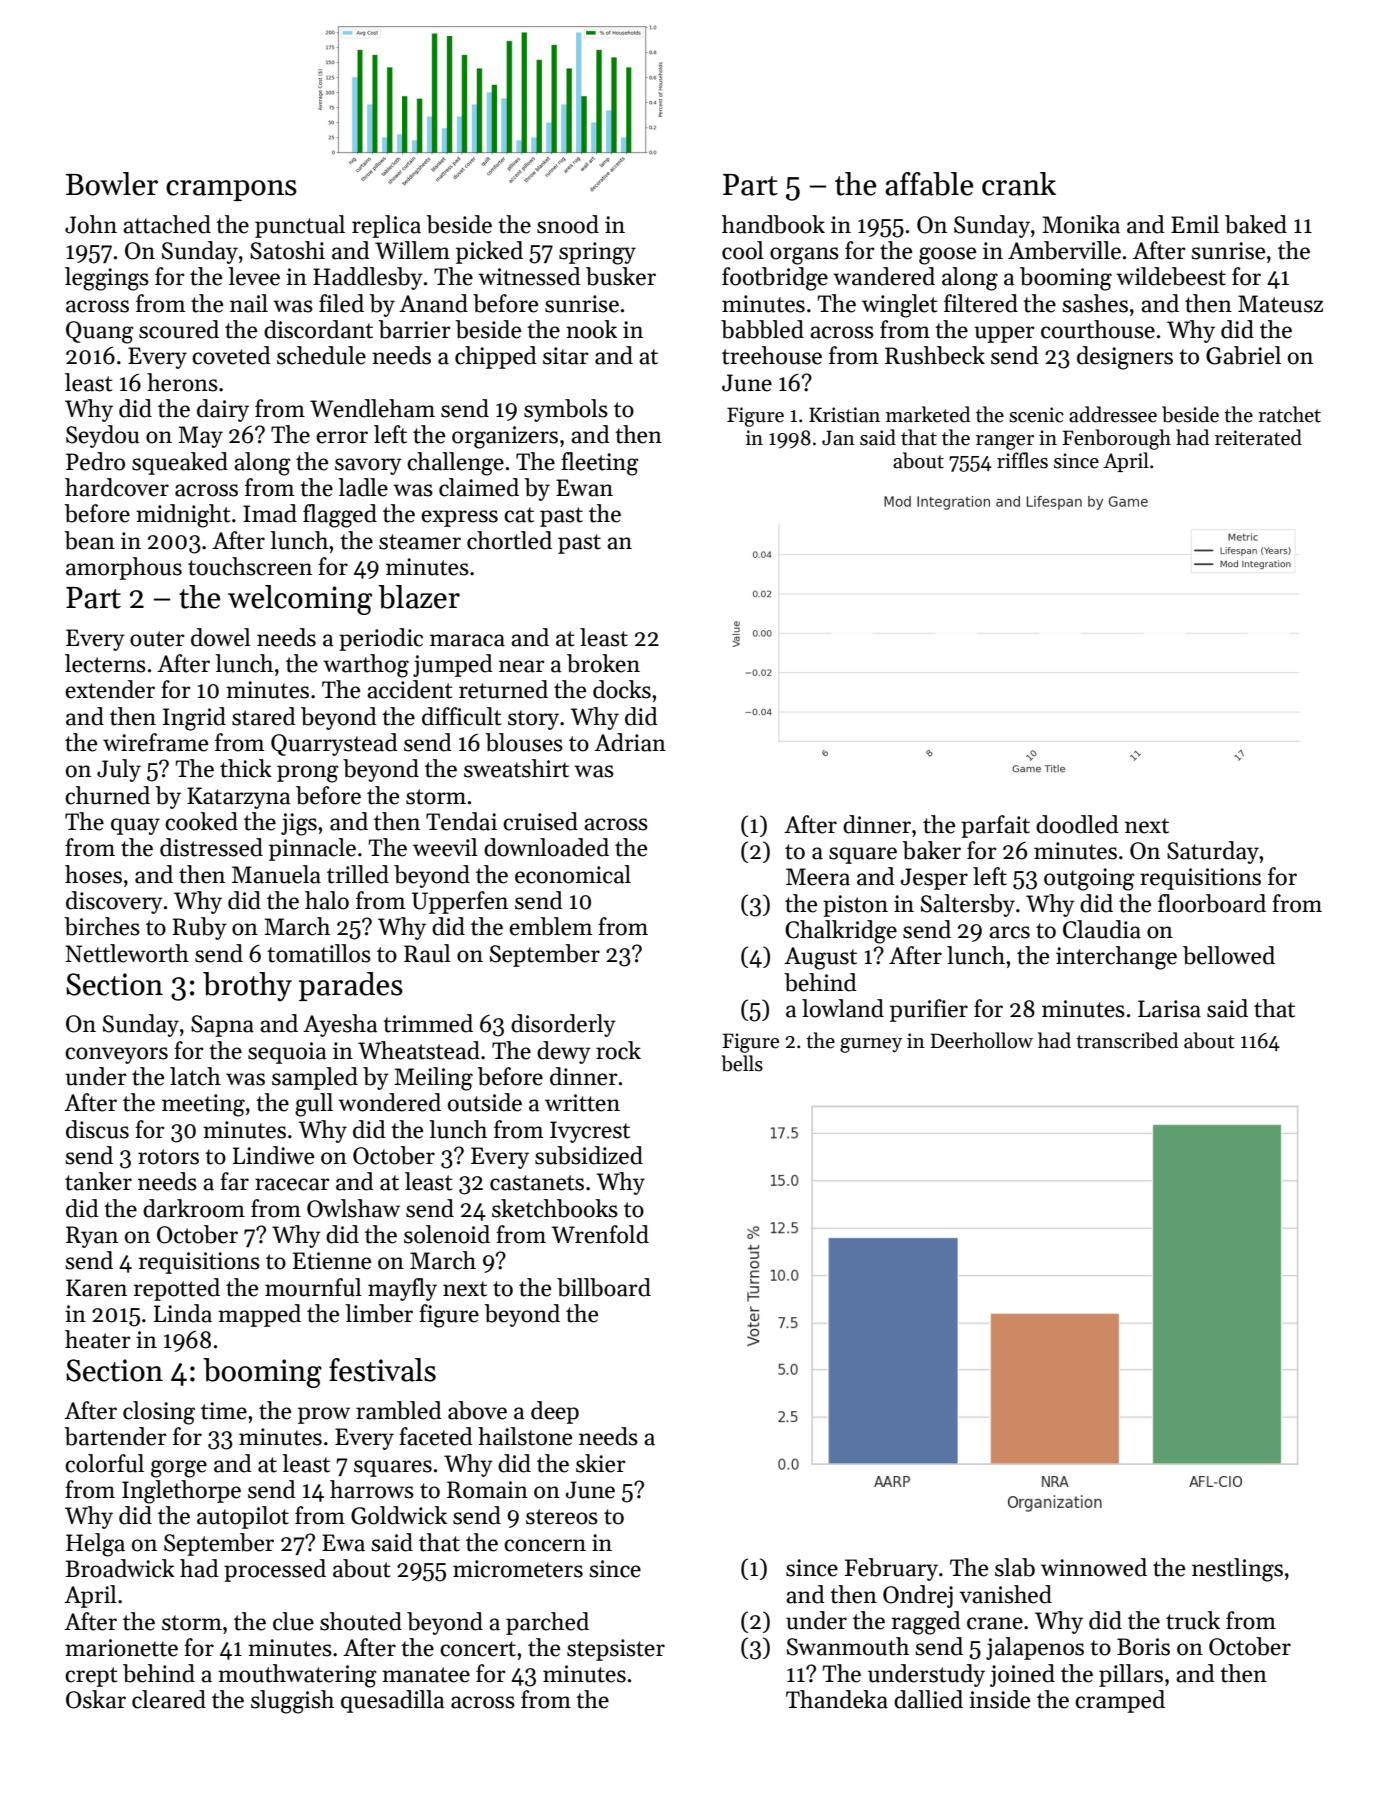  Describe the element at coordinates (1019, 184) in the image. I see `crank` at that location.
